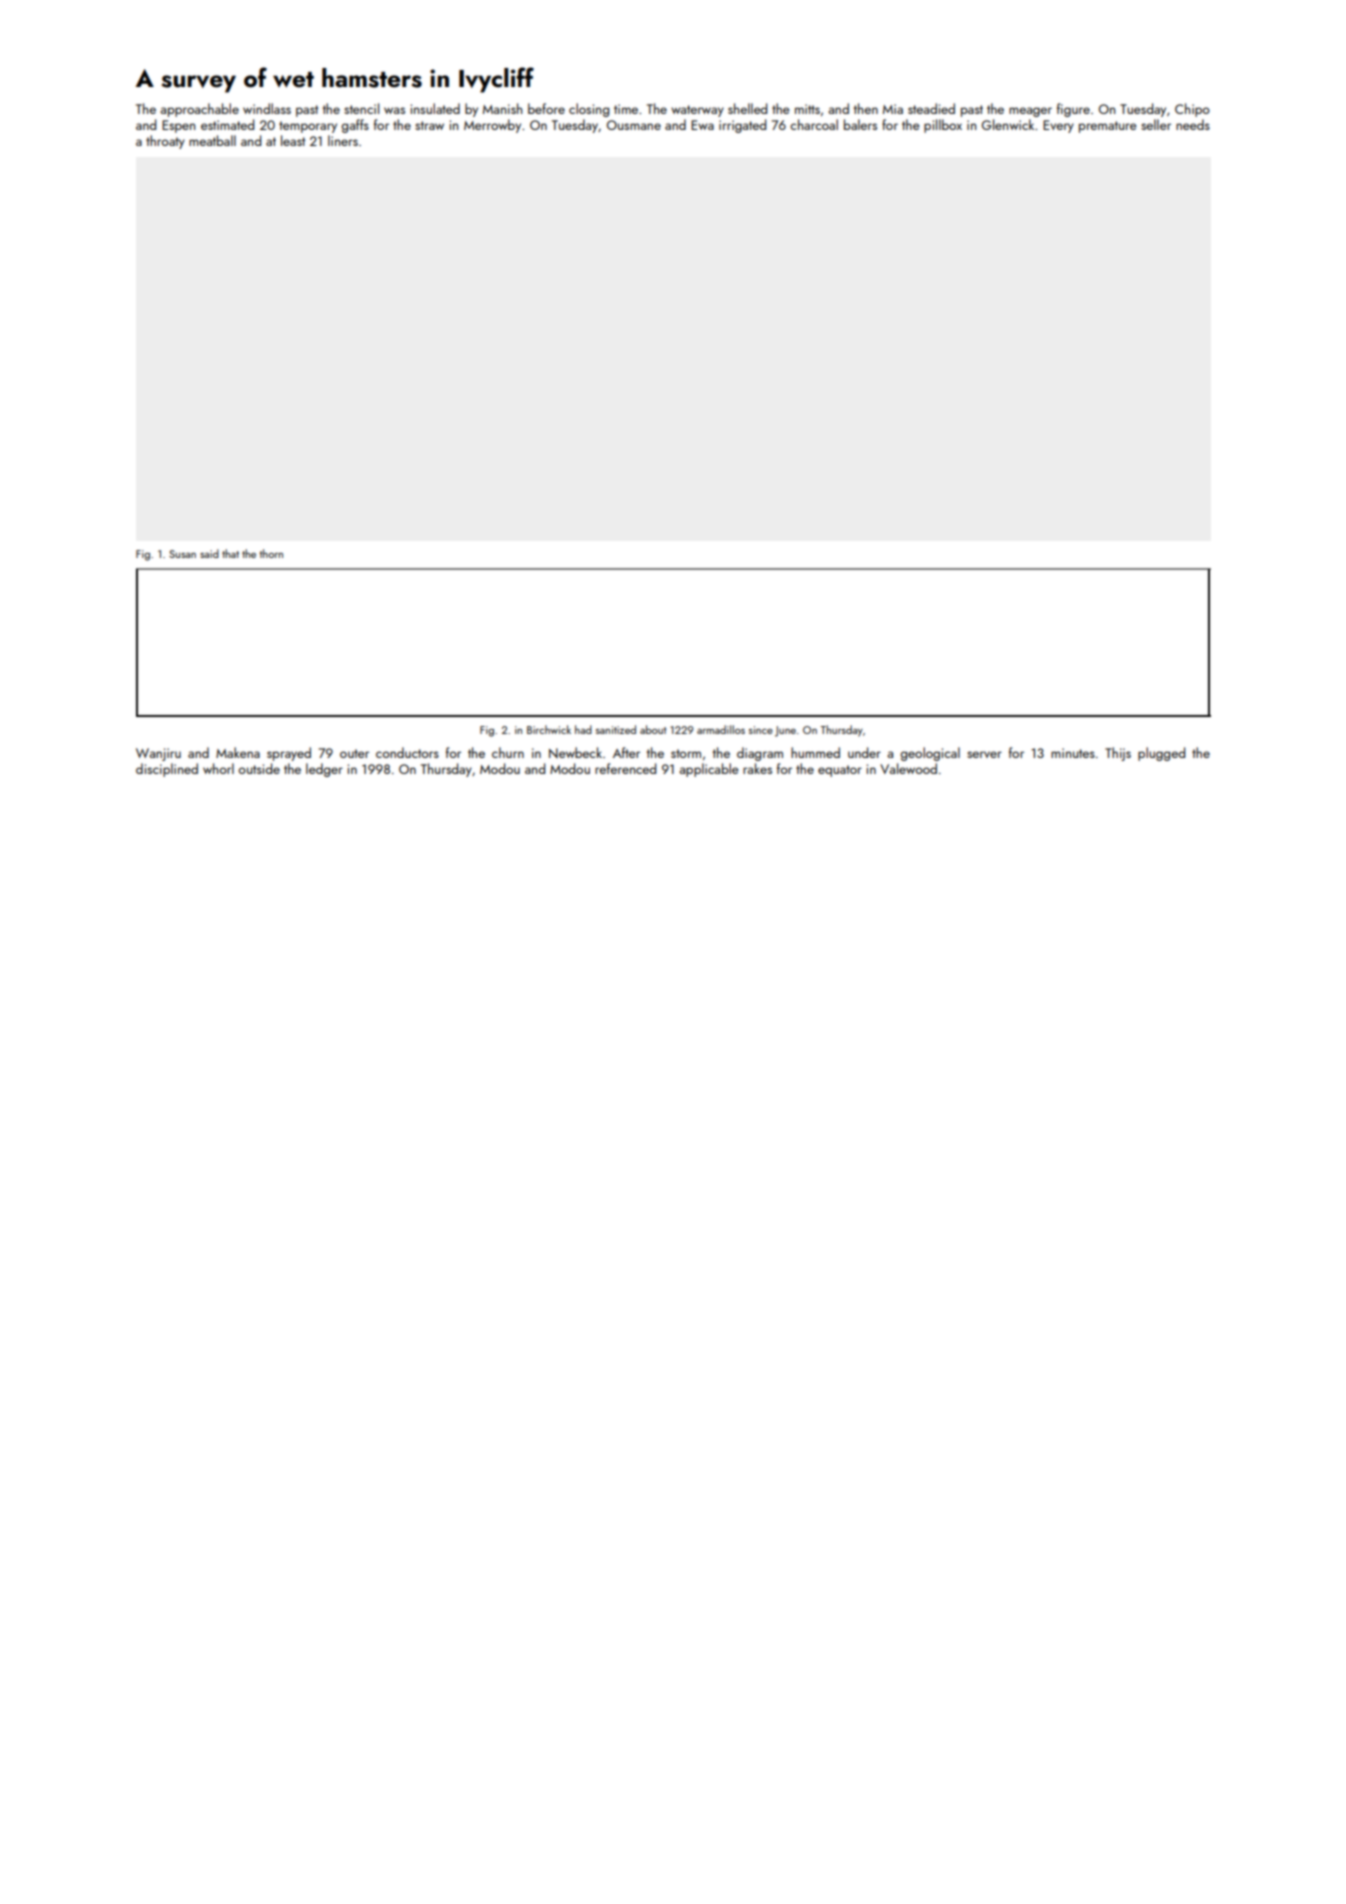  Describe the element at coordinates (209, 553) in the page. I see `said` at that location.
